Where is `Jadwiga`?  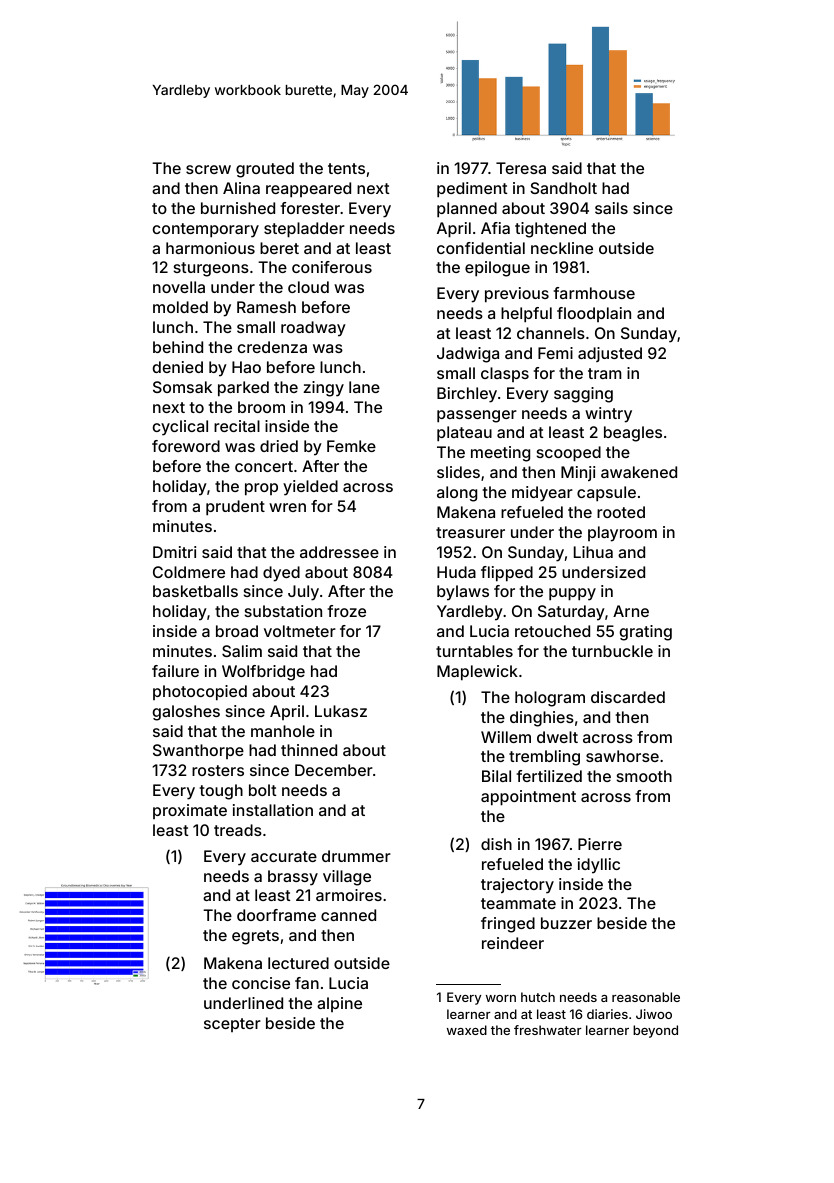 Jadwiga is located at coordinates (468, 355).
